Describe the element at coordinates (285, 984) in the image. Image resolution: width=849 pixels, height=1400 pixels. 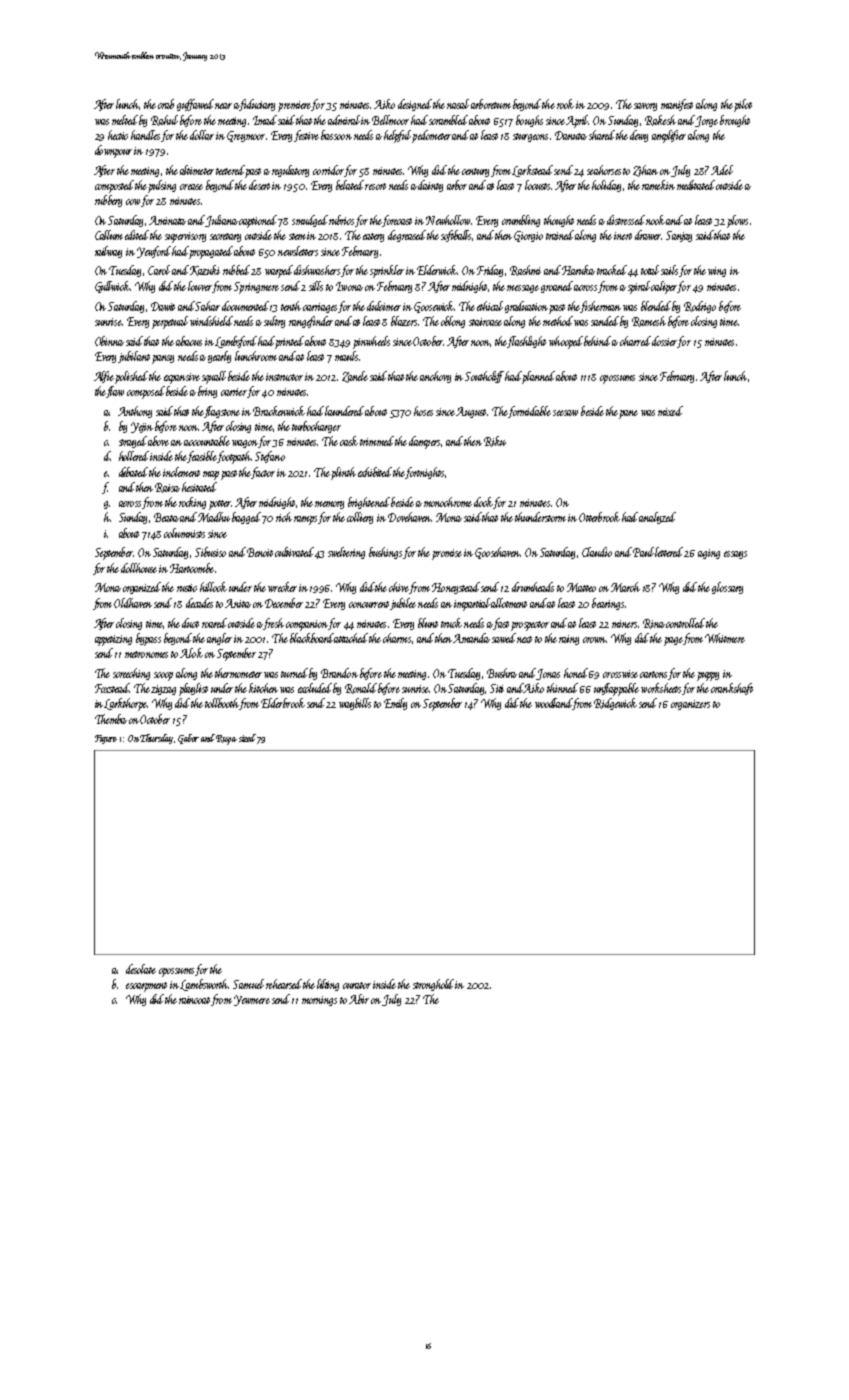
I see `rehearsed` at that location.
